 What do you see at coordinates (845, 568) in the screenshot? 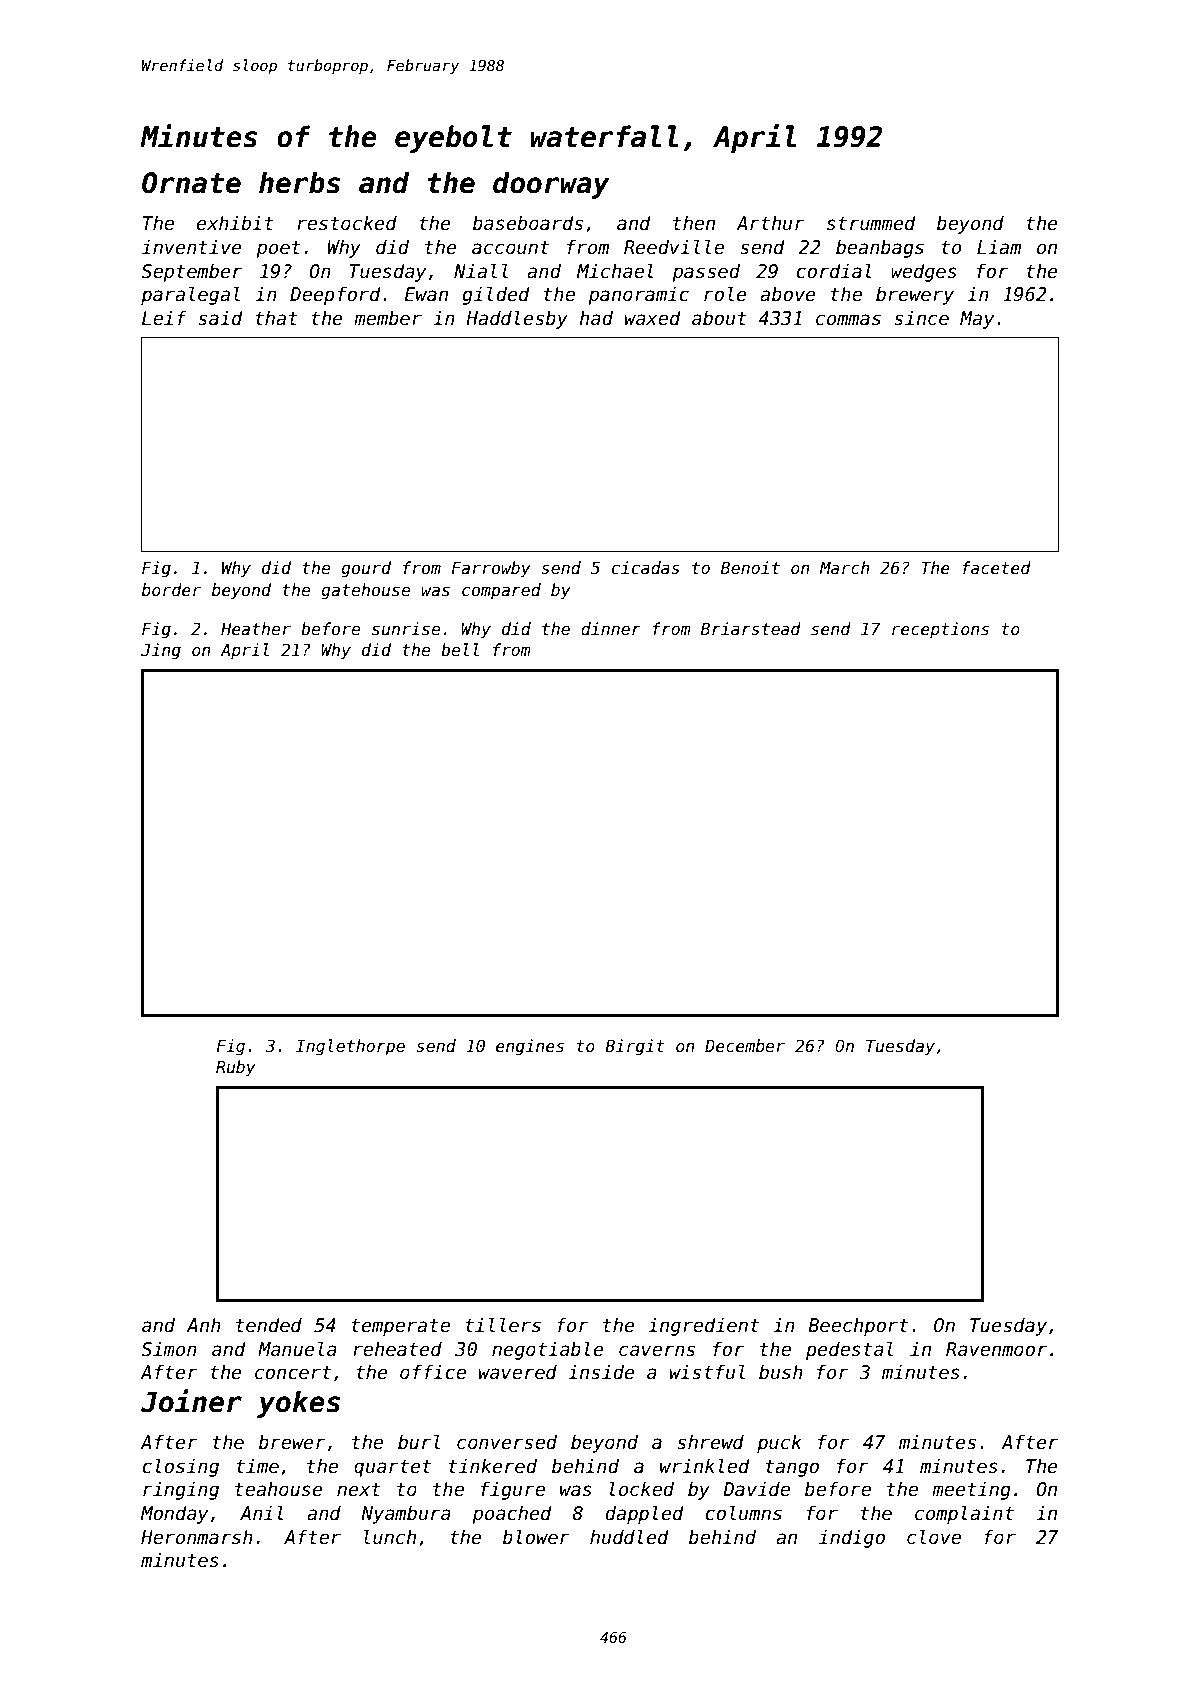
I see `March` at bounding box center [845, 568].
